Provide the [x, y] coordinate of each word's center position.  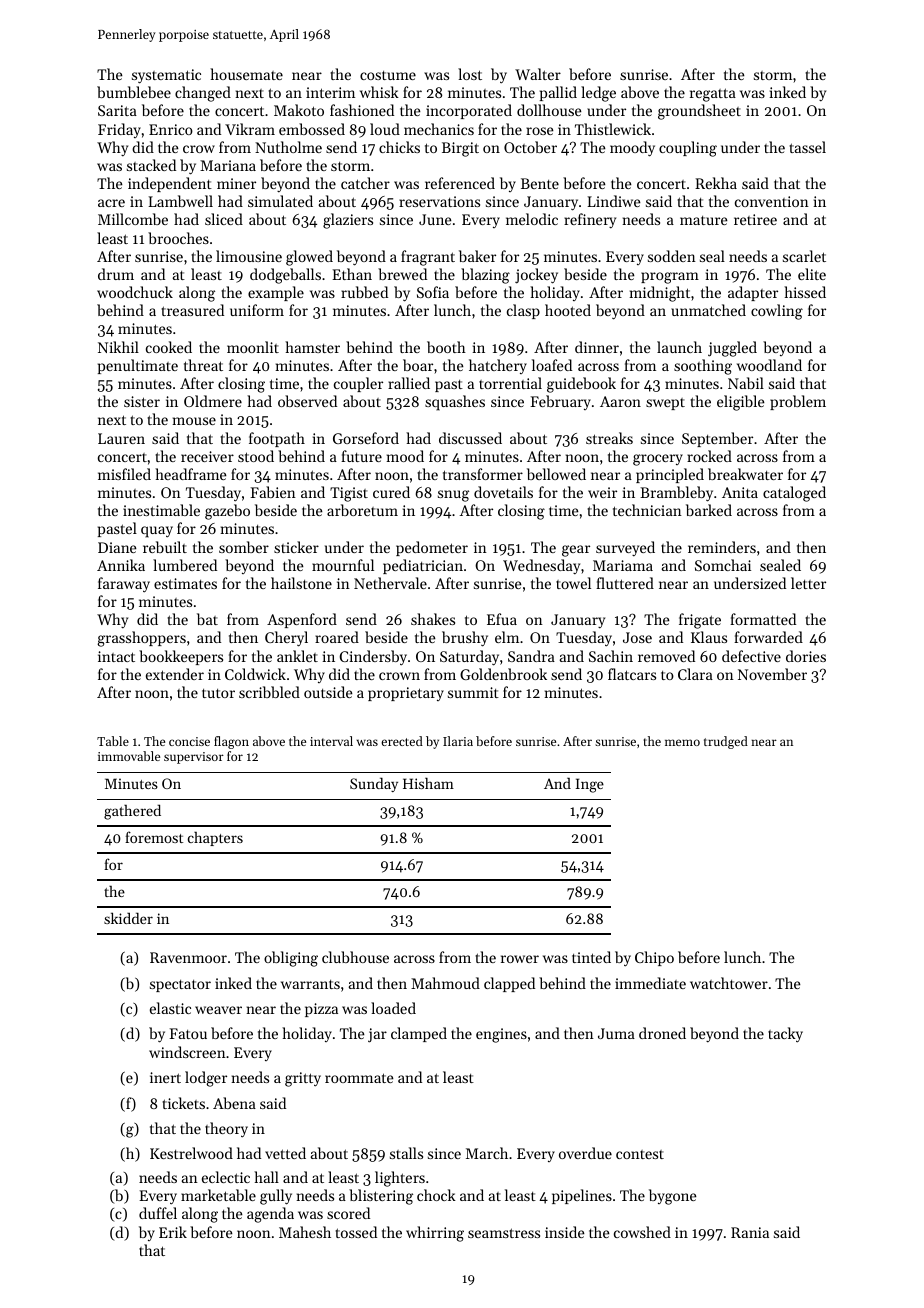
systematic [166, 76]
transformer [483, 474]
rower [520, 959]
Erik [173, 1232]
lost [470, 74]
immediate [650, 983]
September [717, 439]
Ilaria [458, 741]
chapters [215, 838]
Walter [538, 74]
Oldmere [213, 401]
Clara [695, 674]
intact [116, 656]
